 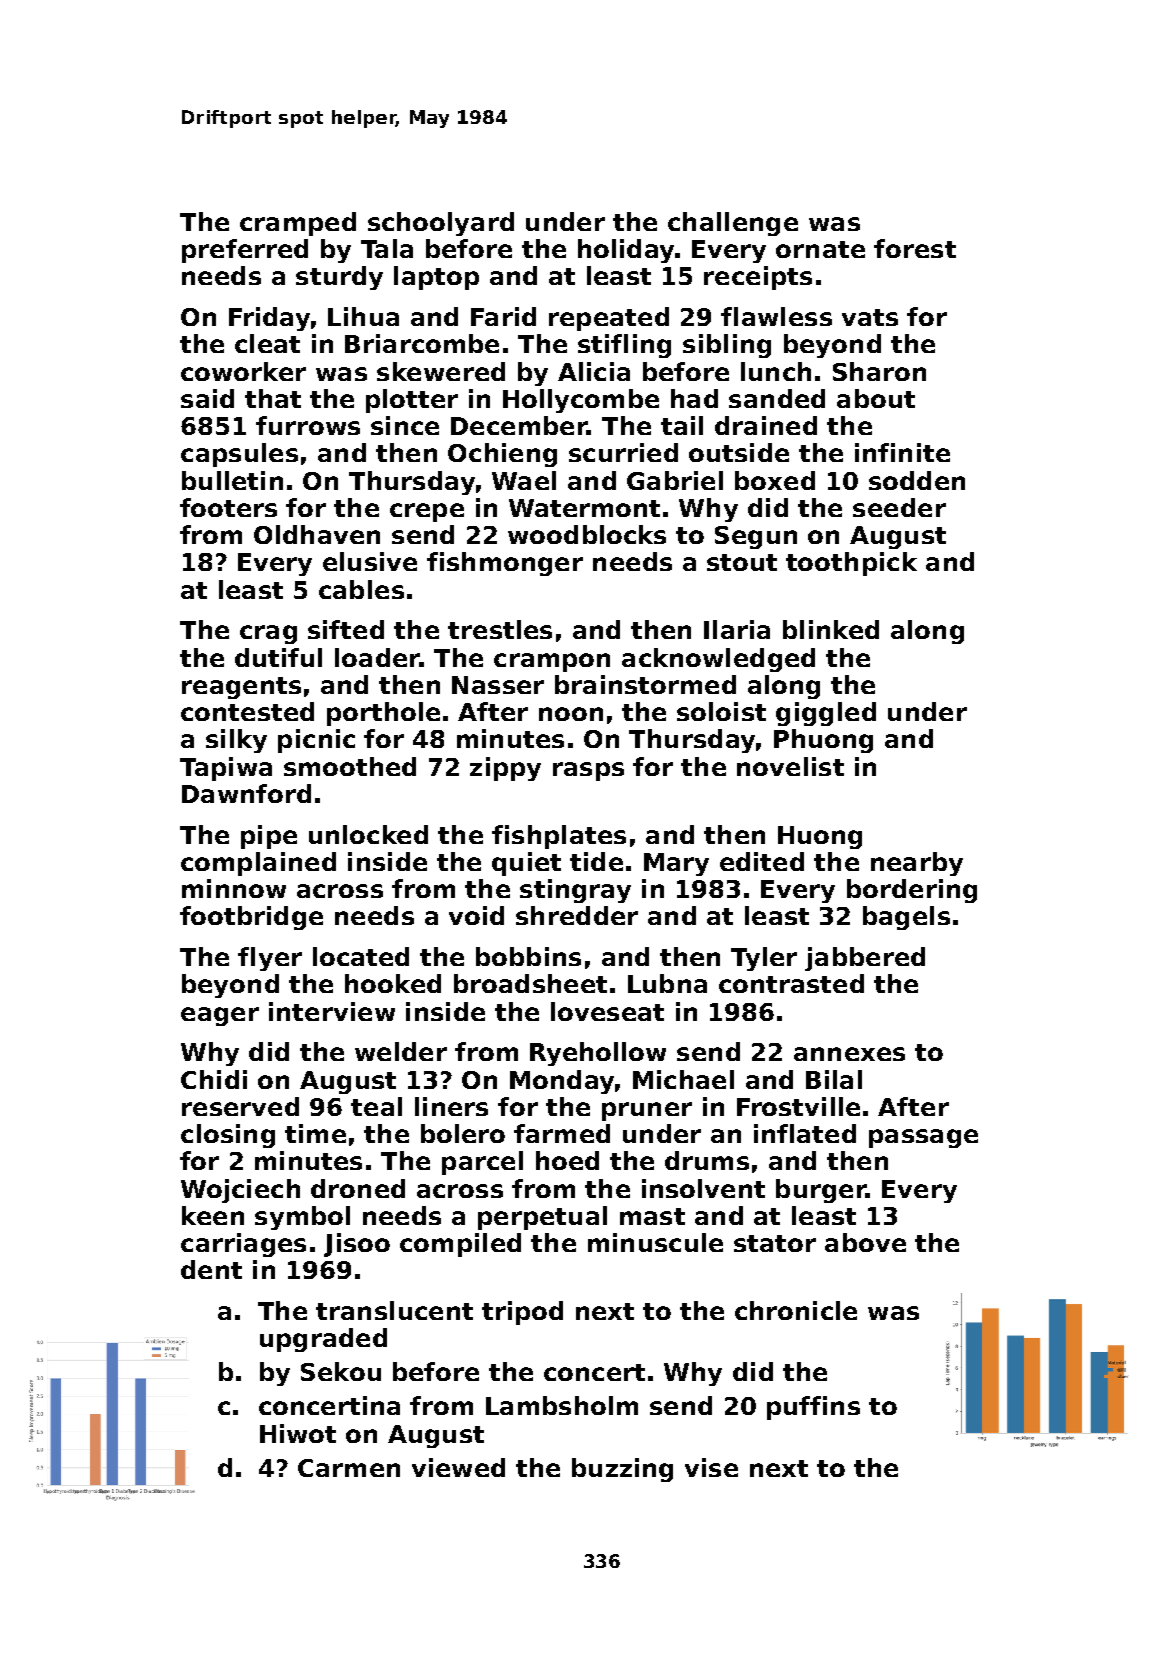 I want to click on cleat, so click(x=267, y=343).
